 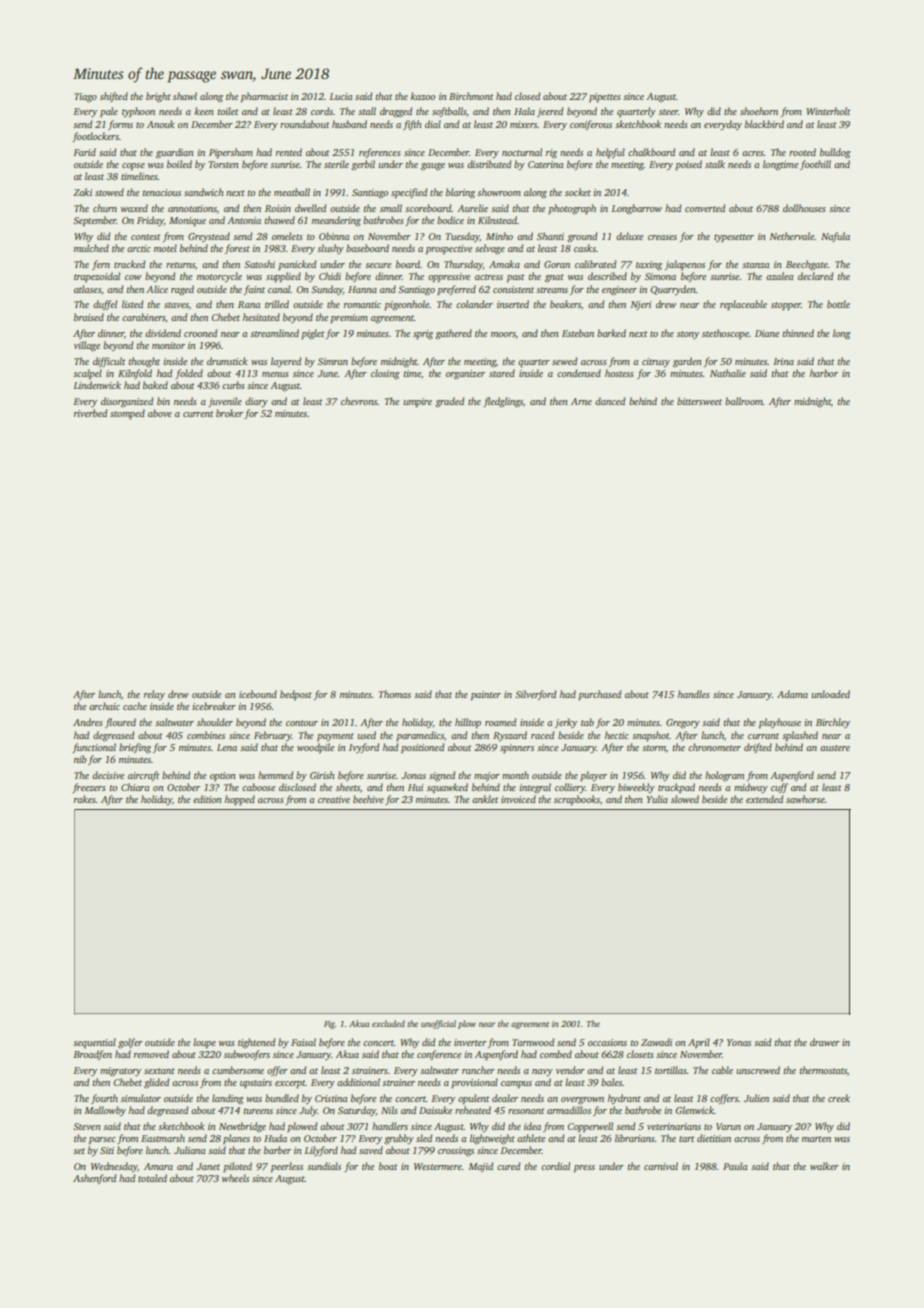 I want to click on Tarnwood, so click(x=533, y=1042).
